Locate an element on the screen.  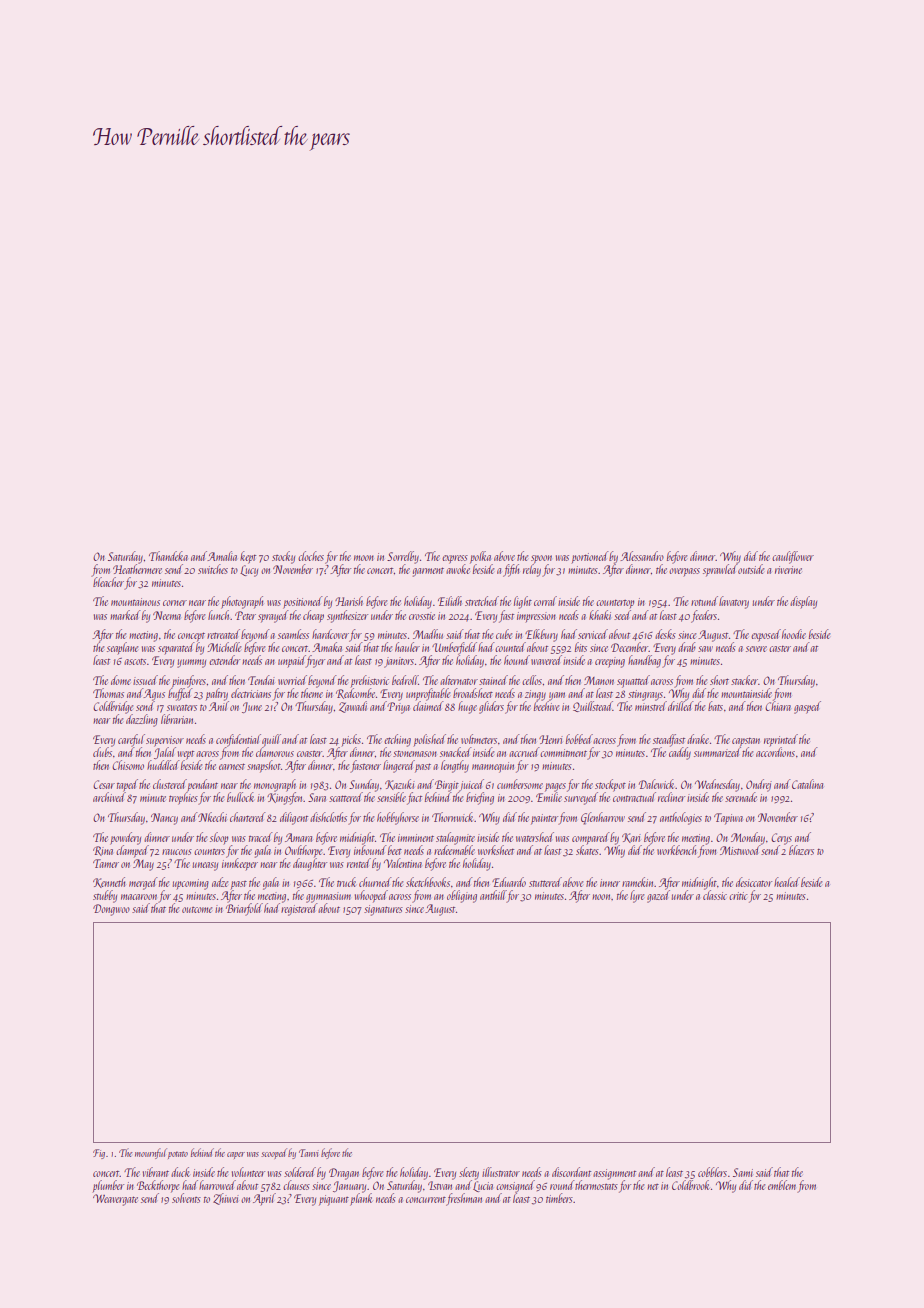
bleacher is located at coordinates (108, 582).
